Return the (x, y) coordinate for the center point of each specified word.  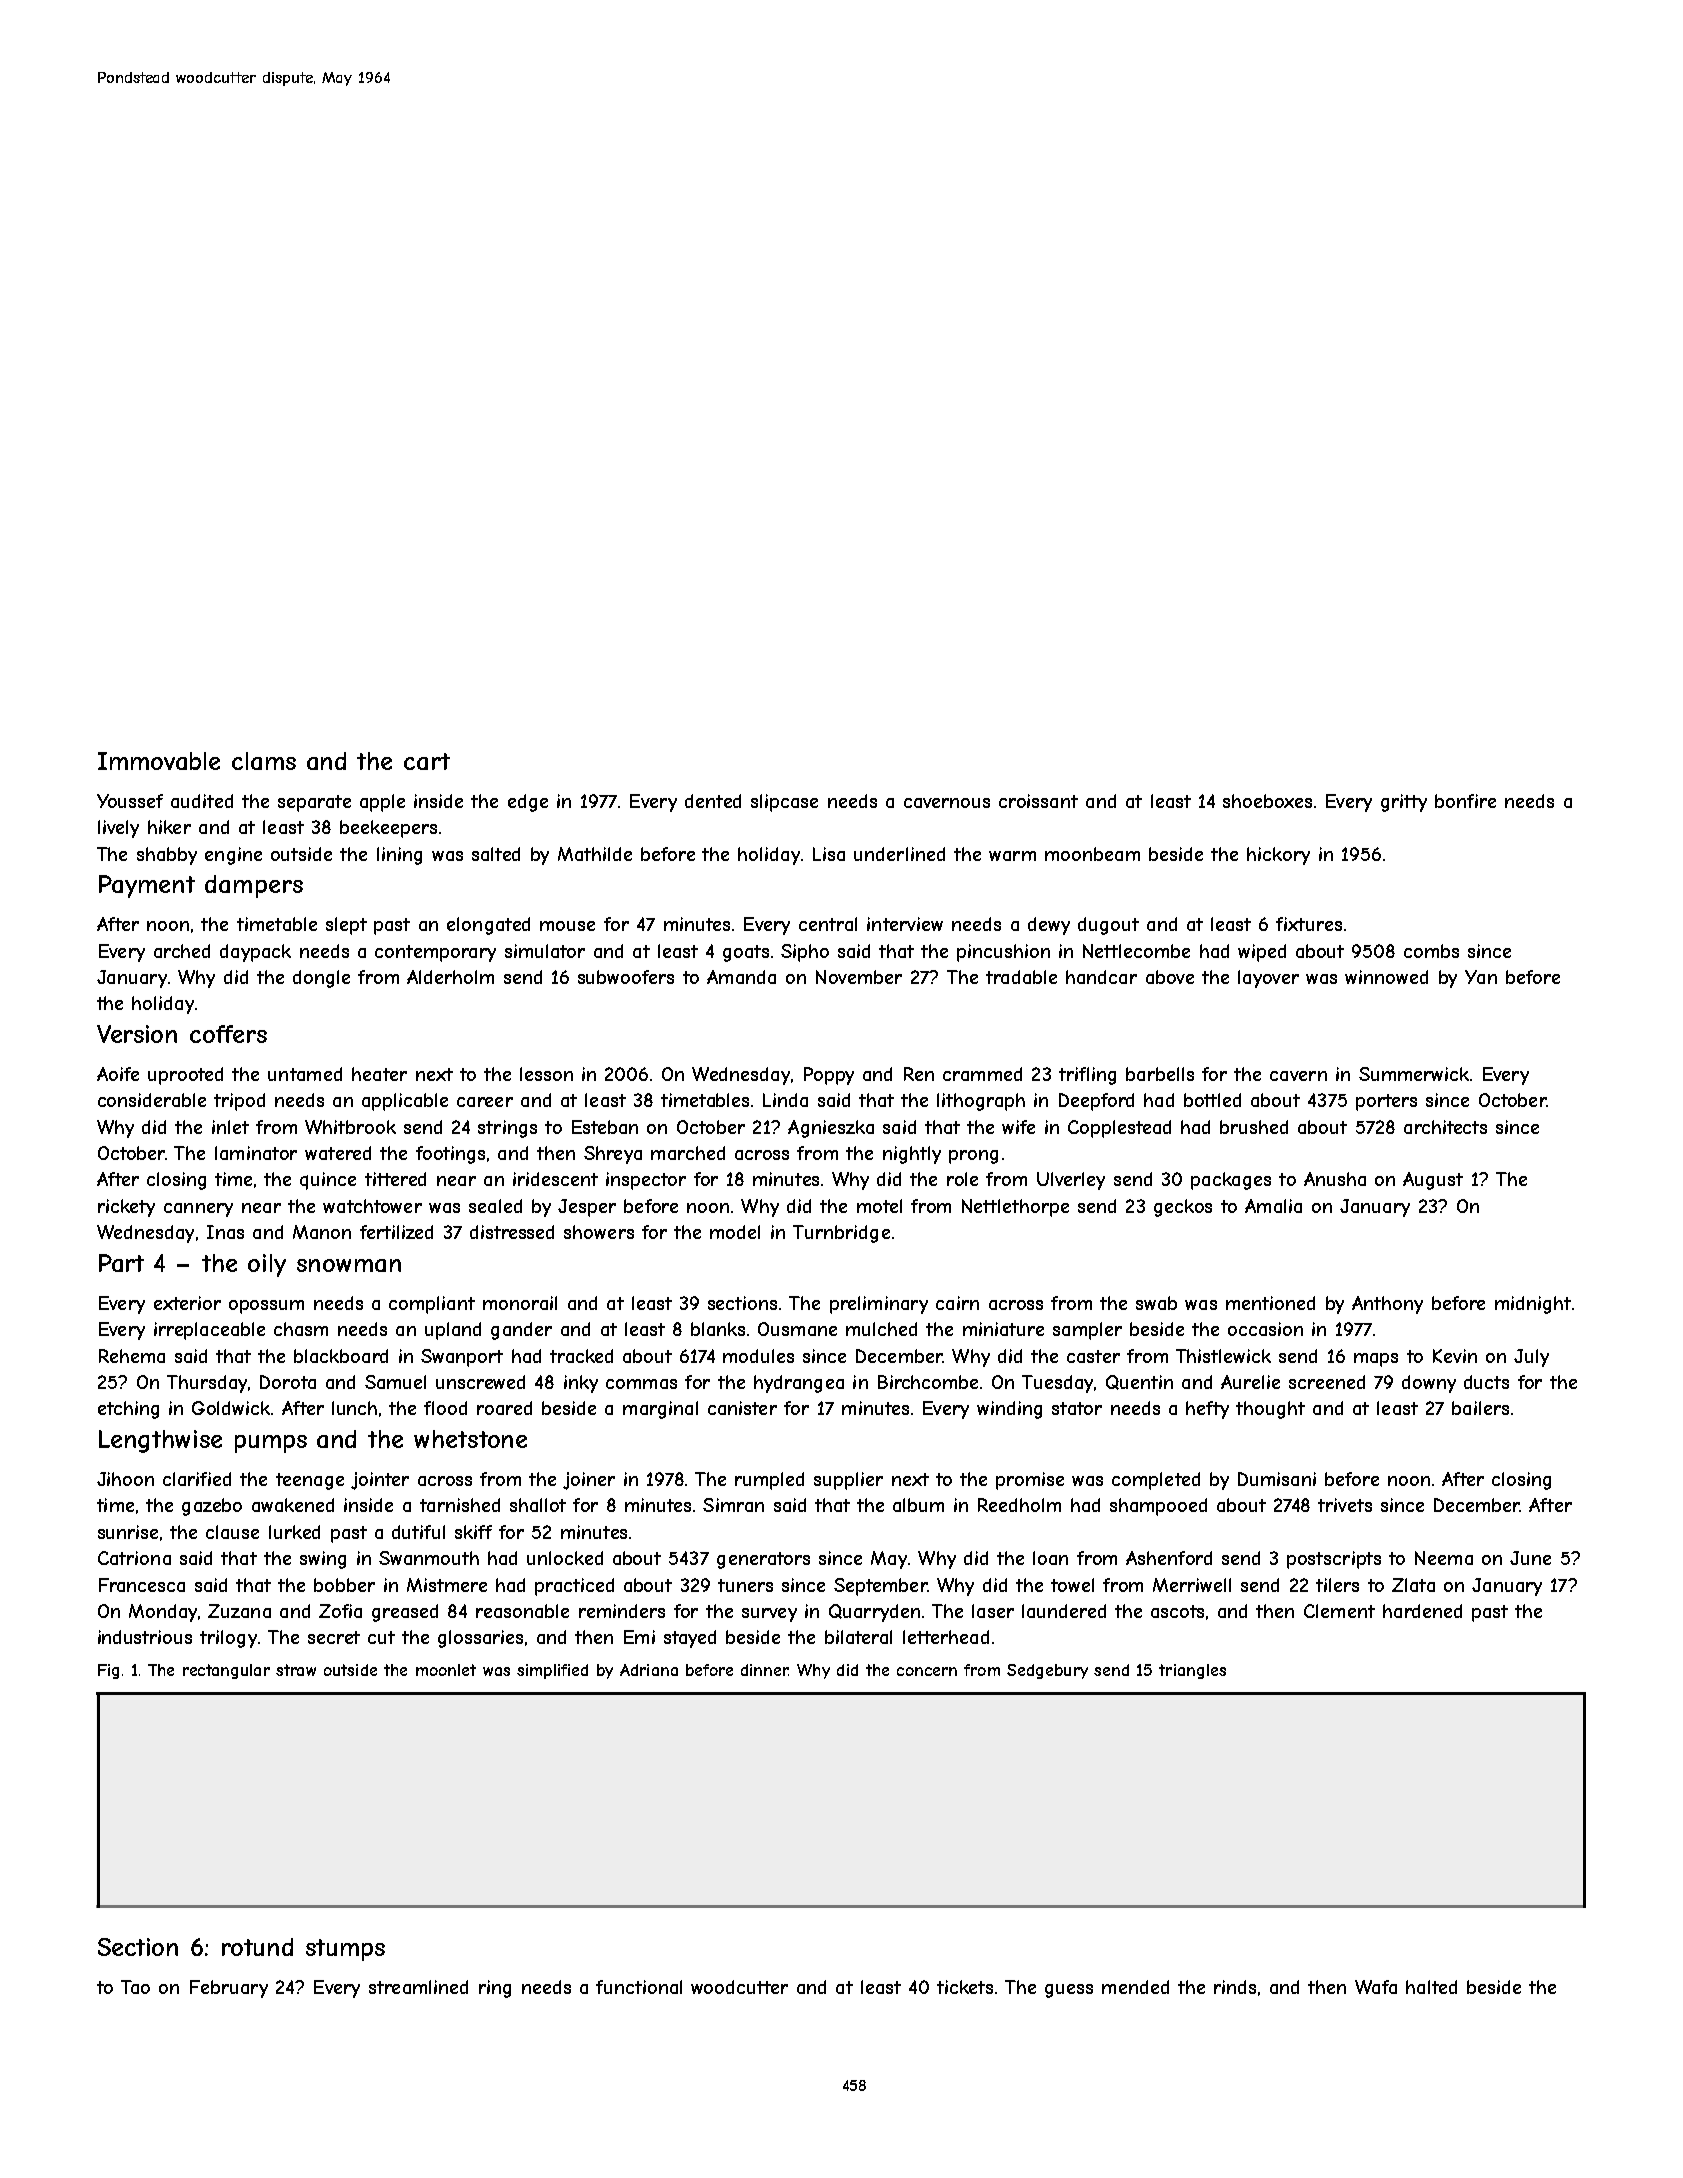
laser (993, 1611)
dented (713, 801)
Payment (147, 886)
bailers (1480, 1408)
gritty (1404, 803)
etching (128, 1410)
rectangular (226, 1671)
